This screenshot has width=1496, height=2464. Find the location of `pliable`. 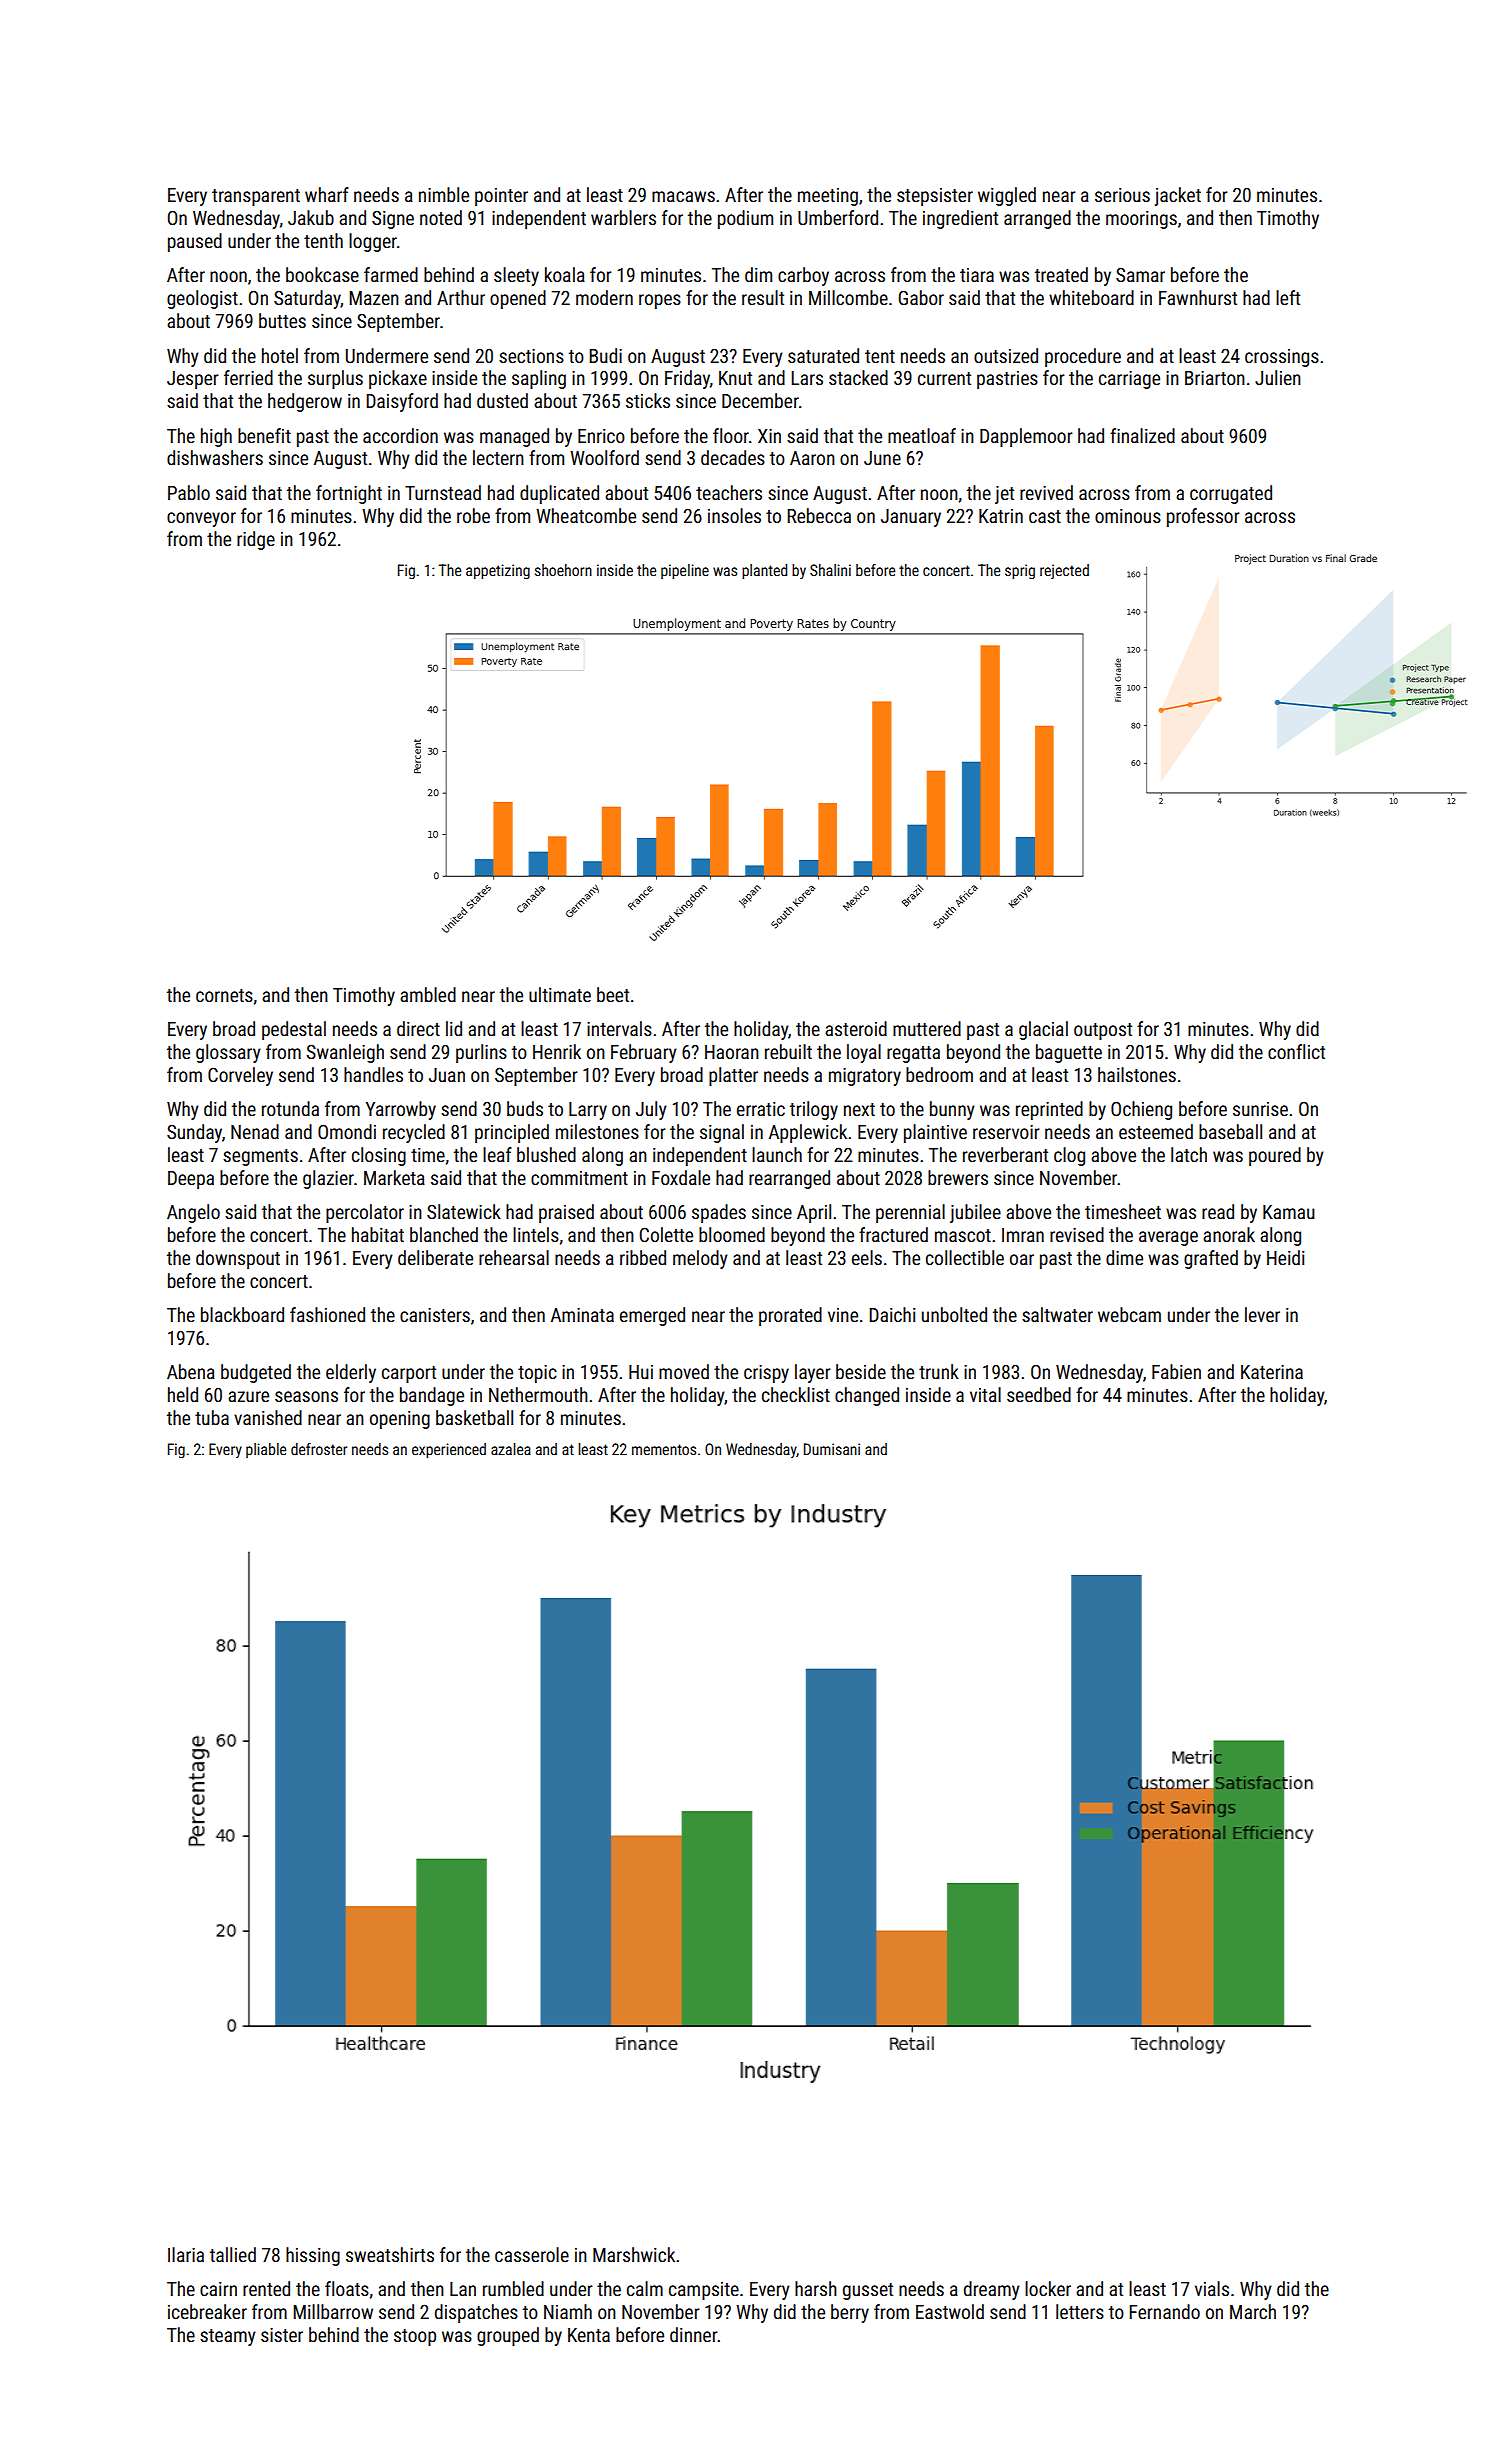

pliable is located at coordinates (266, 1450).
